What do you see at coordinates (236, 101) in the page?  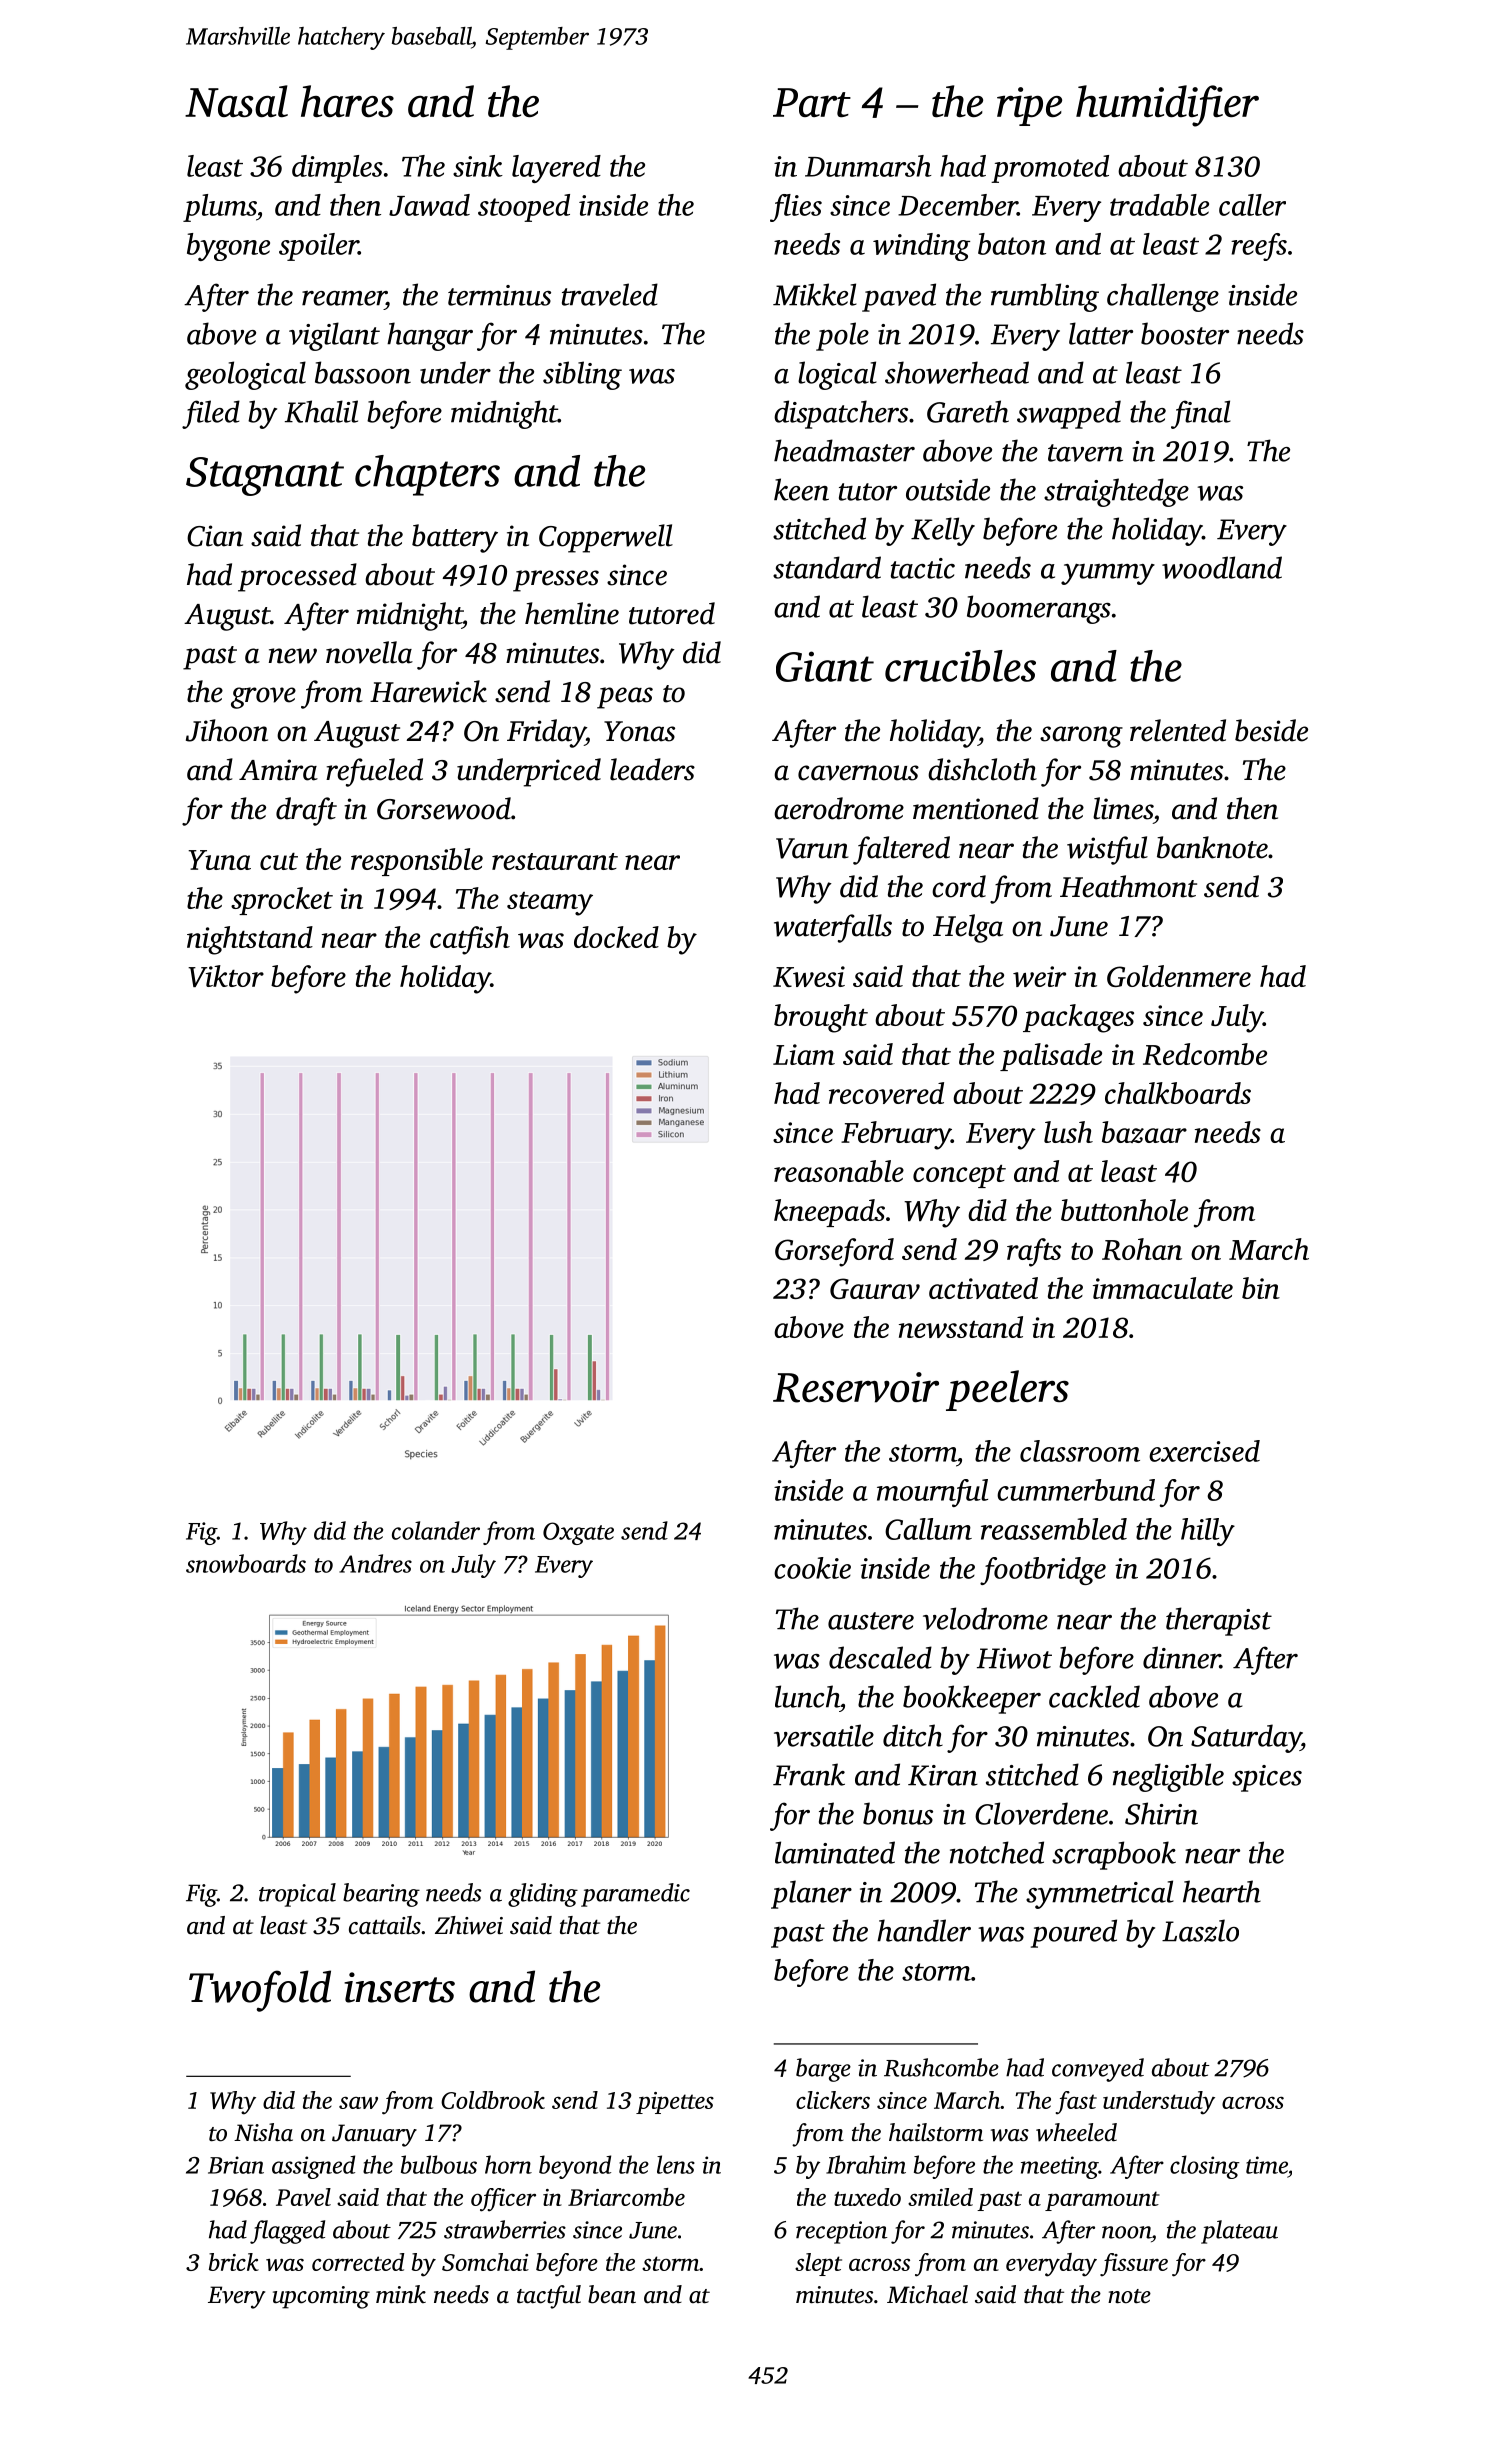 I see `Nasal` at bounding box center [236, 101].
